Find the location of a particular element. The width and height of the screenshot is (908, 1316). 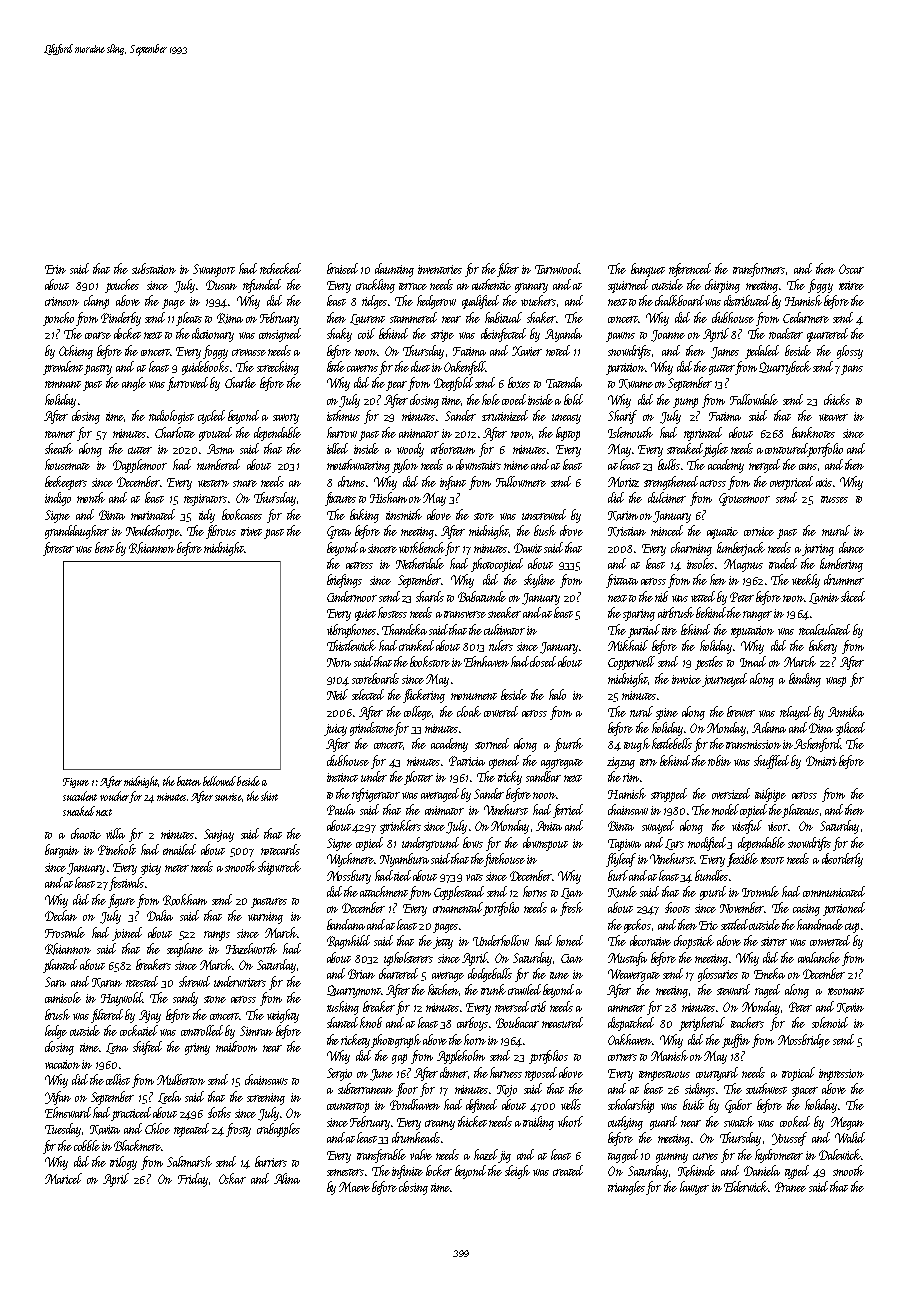

Grousemoor is located at coordinates (744, 499).
